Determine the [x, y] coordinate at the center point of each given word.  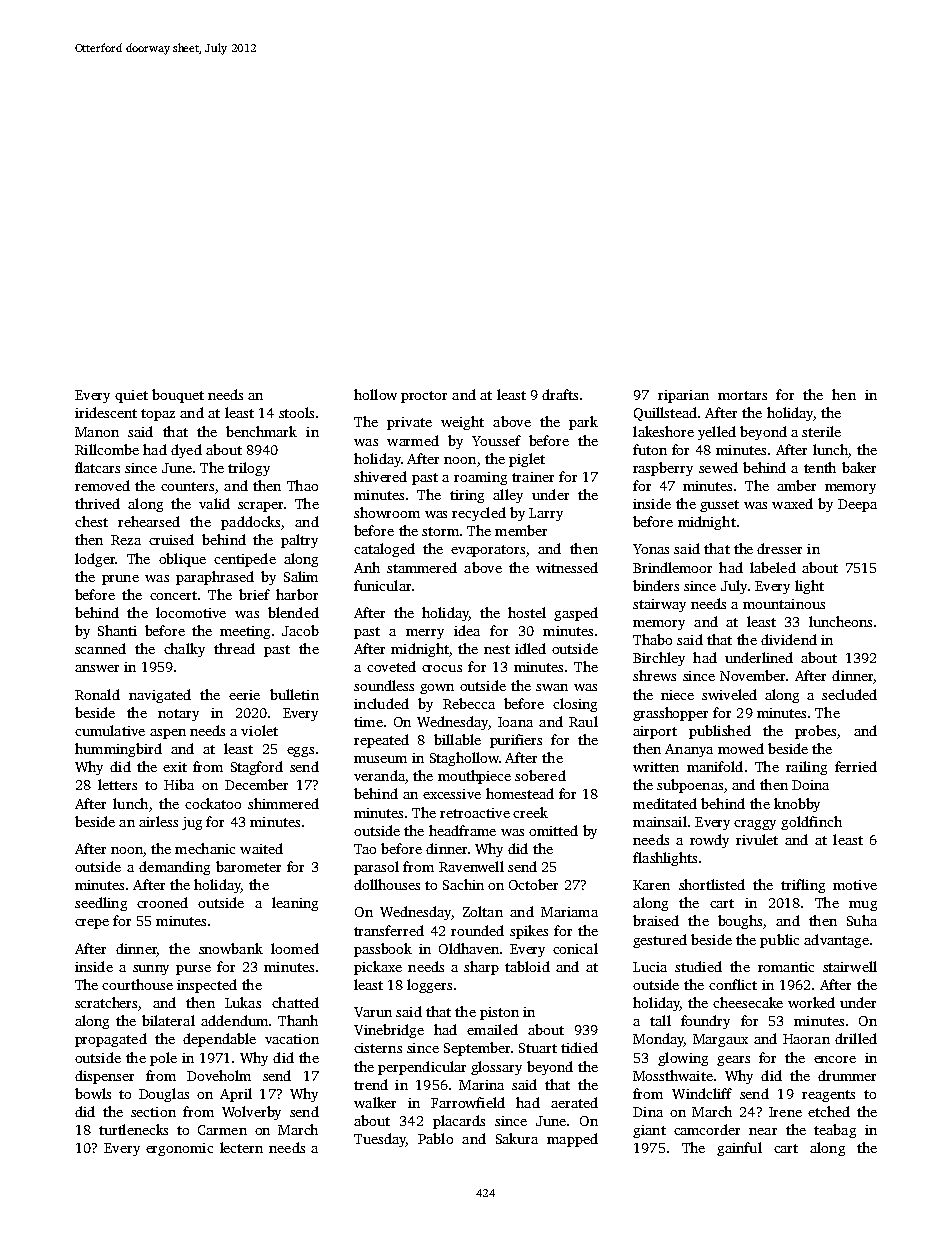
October [533, 884]
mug [863, 906]
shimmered [283, 803]
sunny [151, 970]
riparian [683, 396]
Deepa [857, 505]
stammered [422, 567]
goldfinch [811, 823]
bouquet [178, 396]
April [236, 1095]
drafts [560, 394]
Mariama [569, 912]
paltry [299, 541]
